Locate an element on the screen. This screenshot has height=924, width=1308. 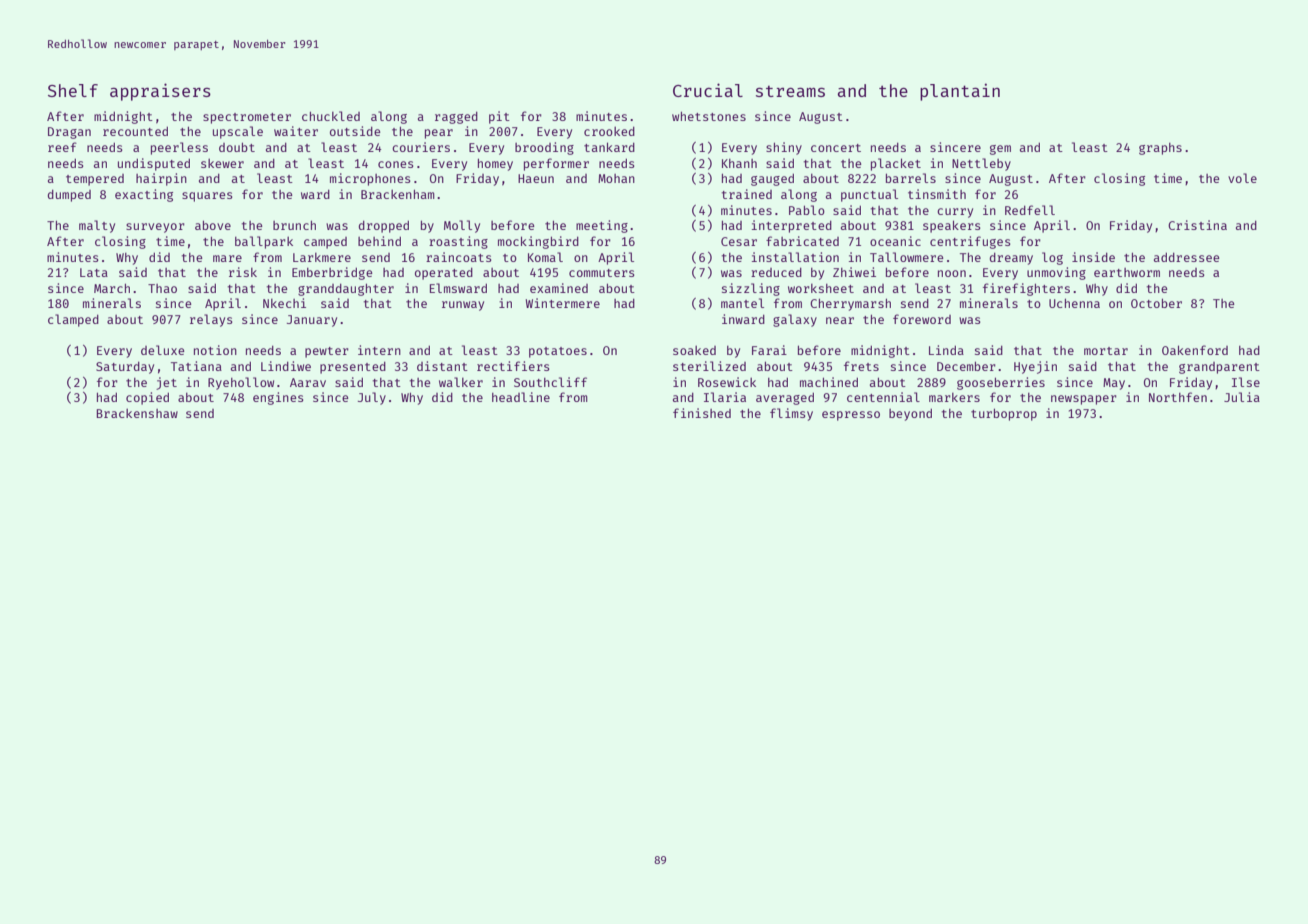
Rosewick is located at coordinates (727, 382).
